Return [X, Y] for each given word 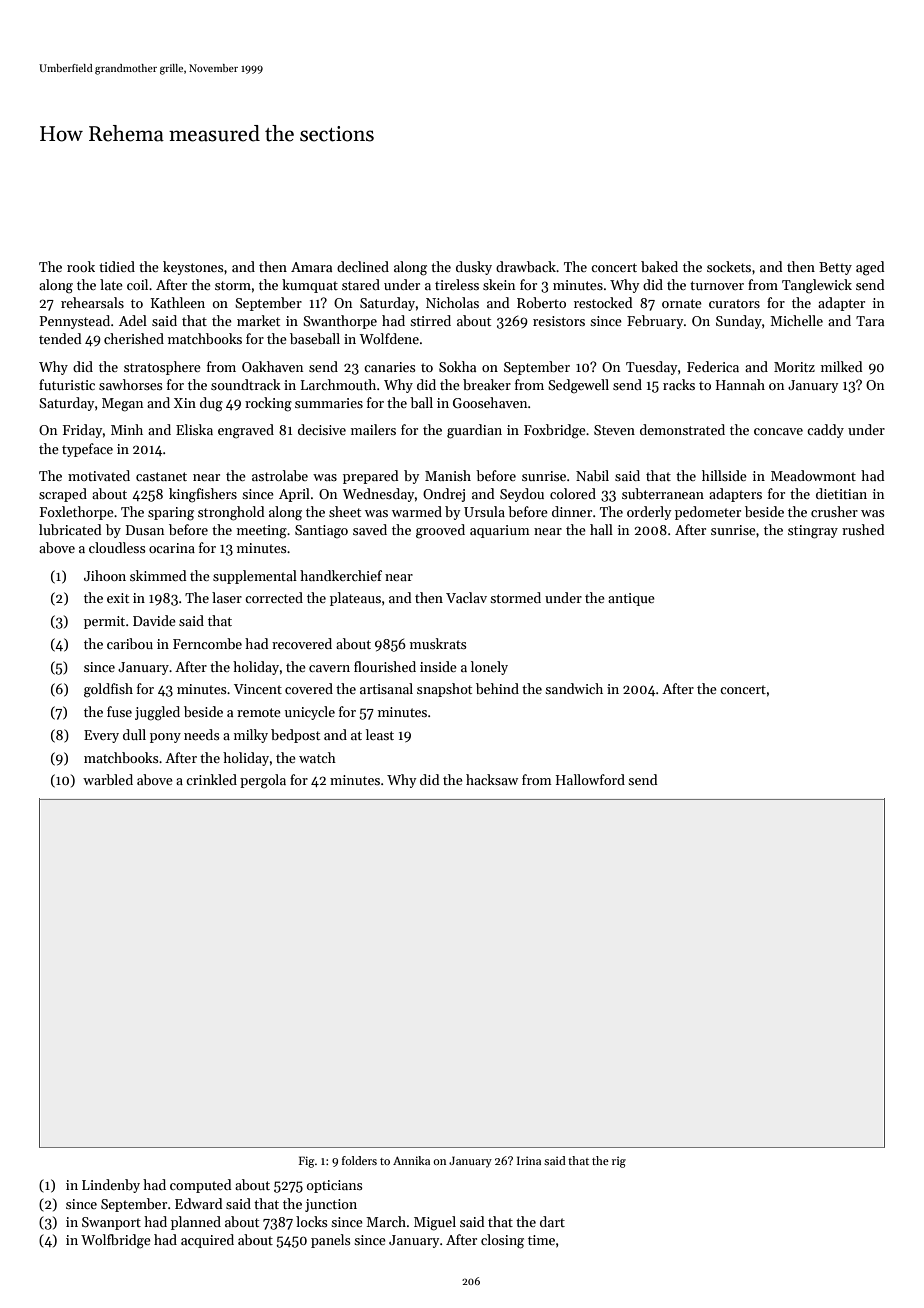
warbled [108, 779]
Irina [529, 1160]
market [258, 320]
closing [502, 1241]
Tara [870, 321]
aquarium [500, 531]
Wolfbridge [116, 1241]
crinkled [211, 779]
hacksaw [492, 779]
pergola [263, 781]
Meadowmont [813, 475]
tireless [457, 284]
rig [619, 1162]
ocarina [172, 548]
